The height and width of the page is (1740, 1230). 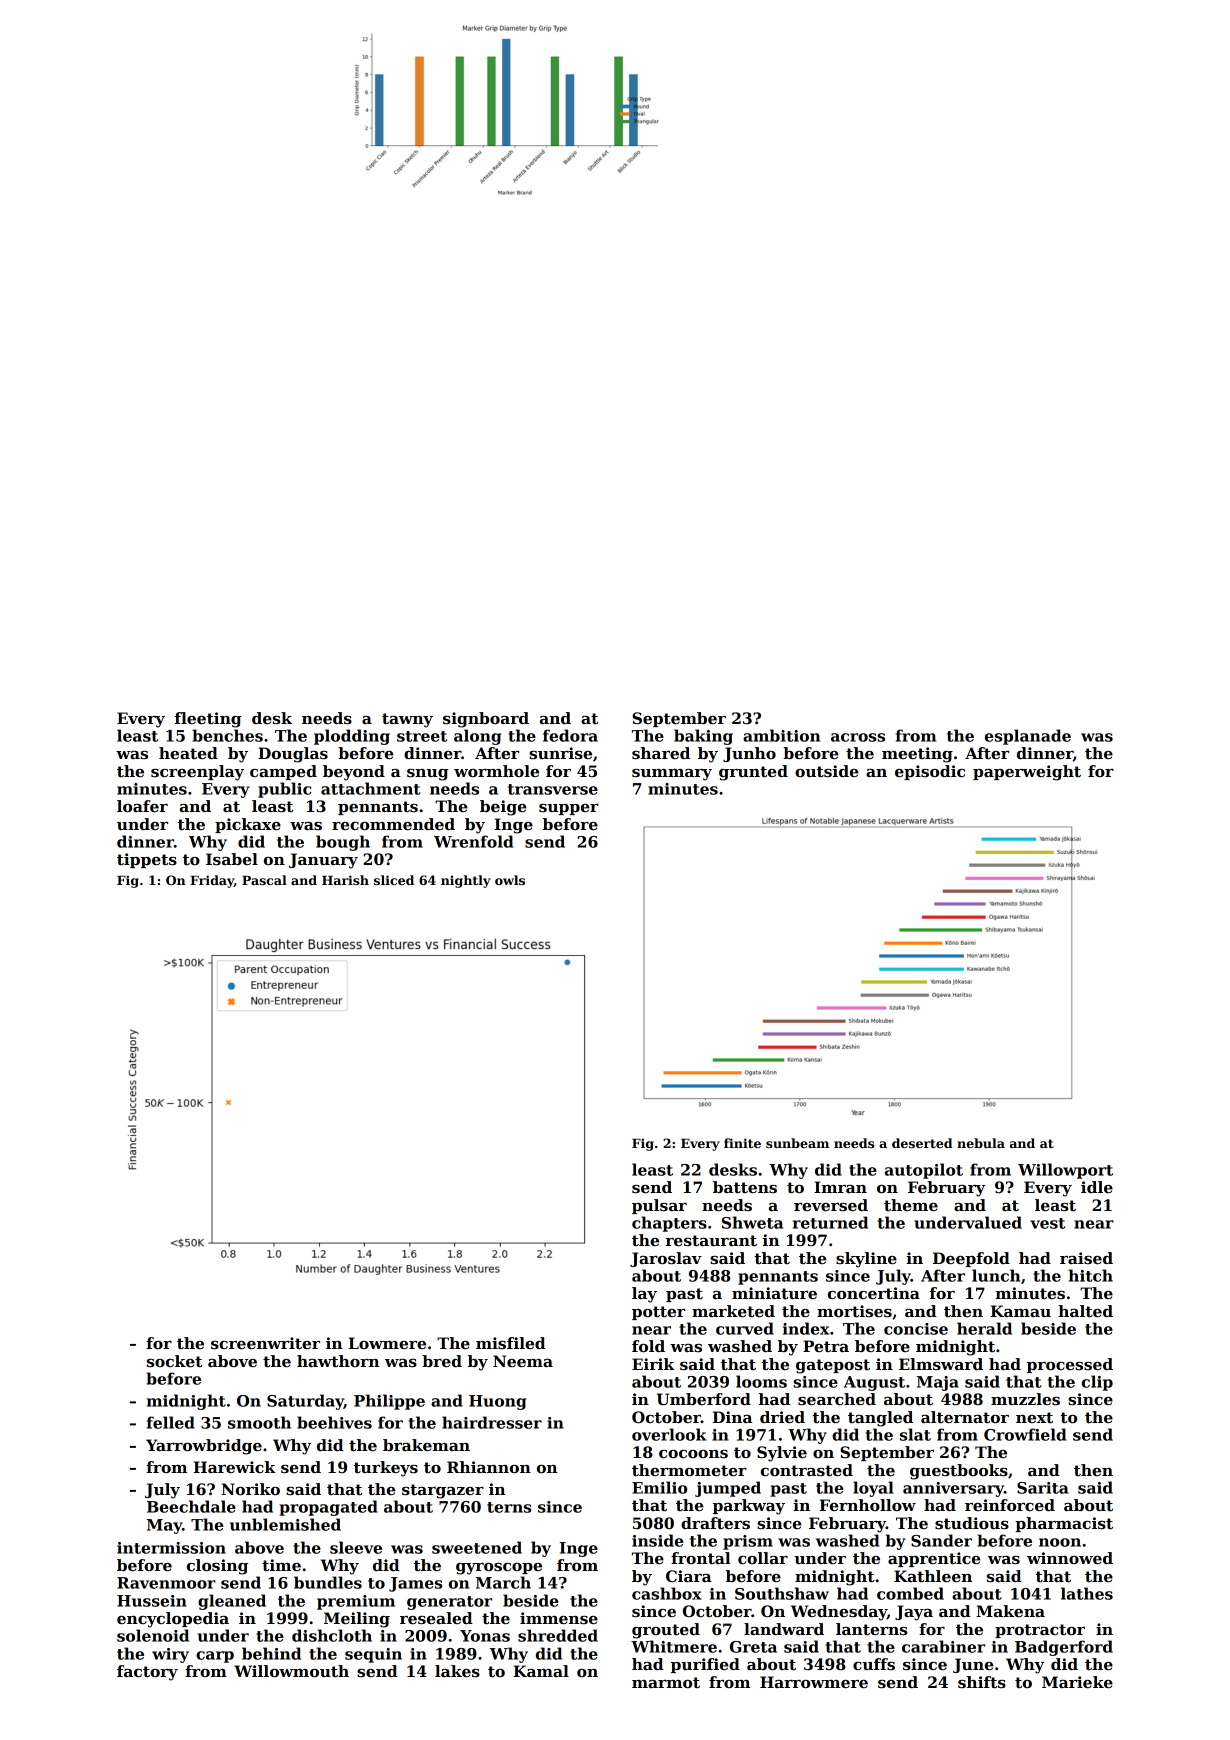 I want to click on fleeting, so click(x=208, y=720).
